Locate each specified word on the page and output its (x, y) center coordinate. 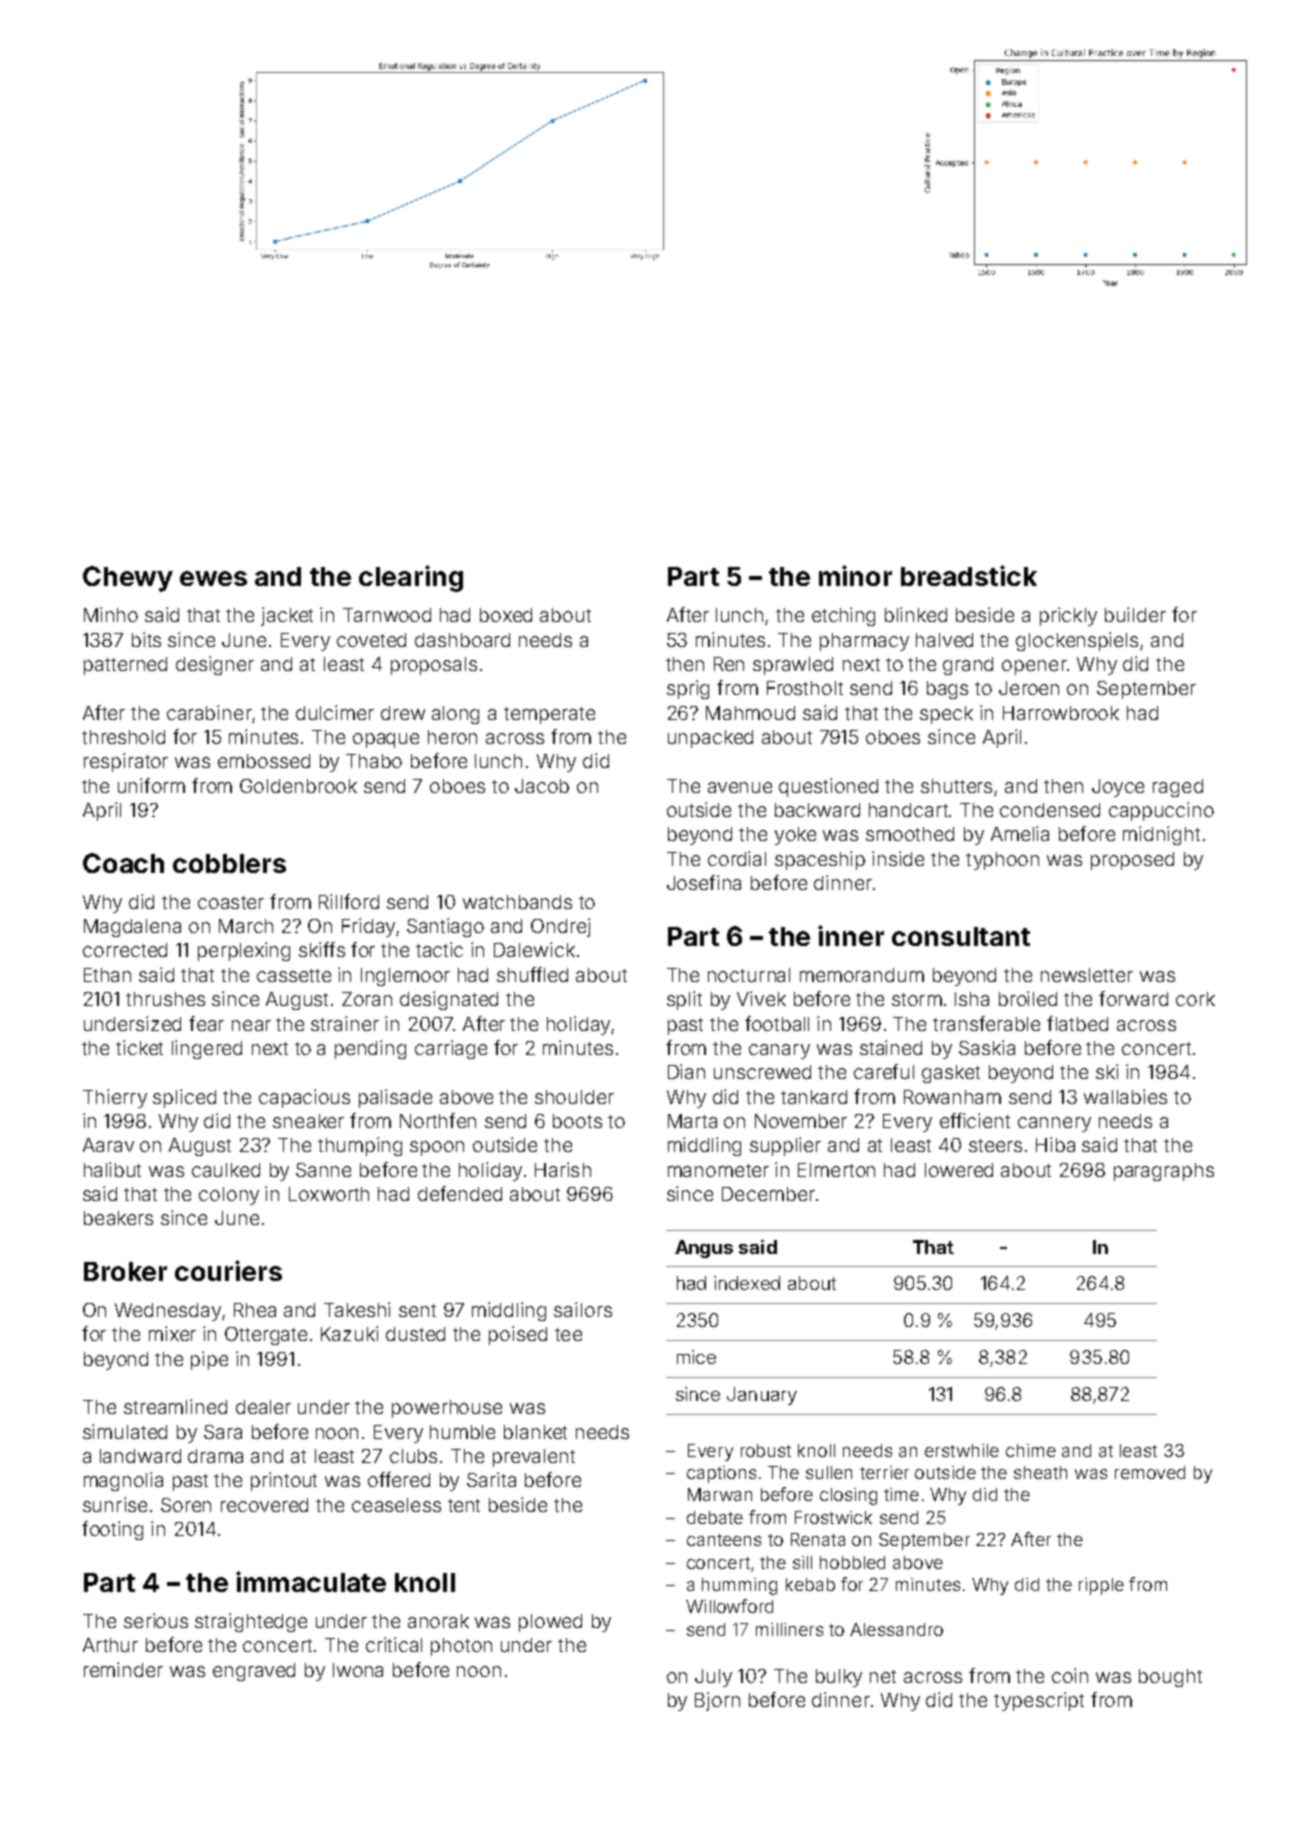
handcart (908, 810)
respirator (126, 762)
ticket (139, 1047)
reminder (123, 1669)
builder (1135, 614)
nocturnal (749, 975)
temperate (549, 715)
